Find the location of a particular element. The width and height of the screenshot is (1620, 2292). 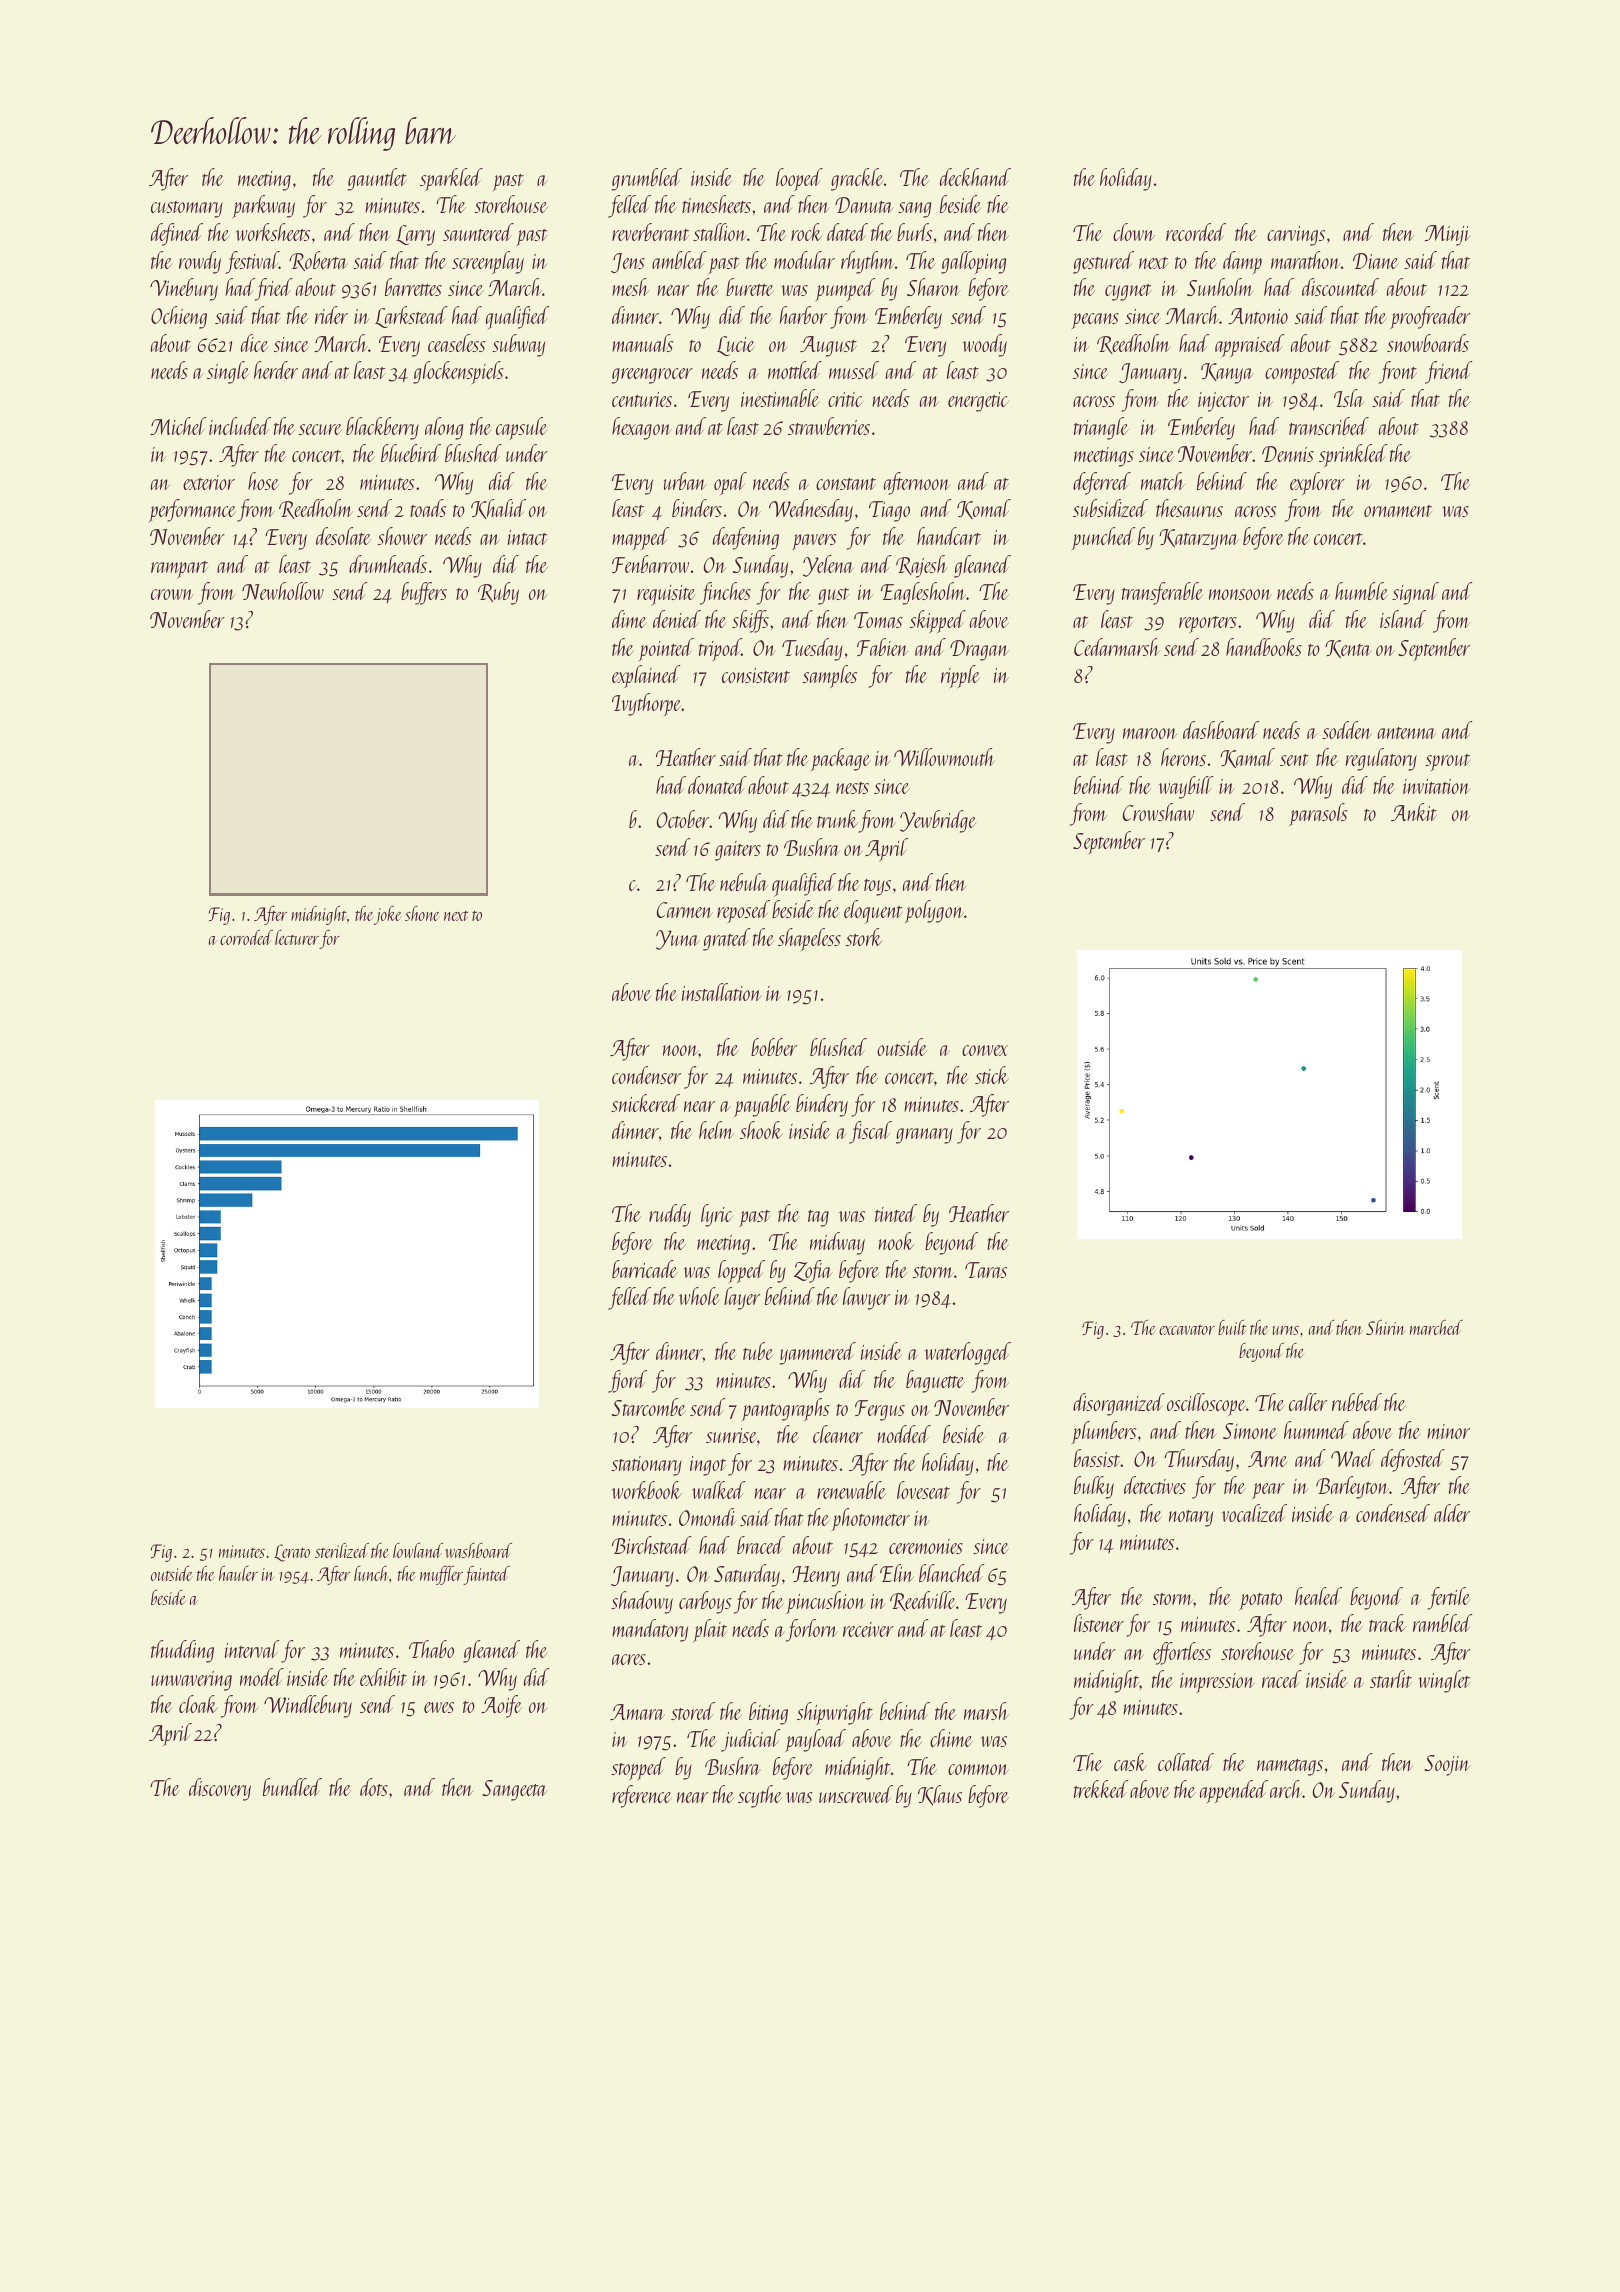

deckhand is located at coordinates (975, 177).
